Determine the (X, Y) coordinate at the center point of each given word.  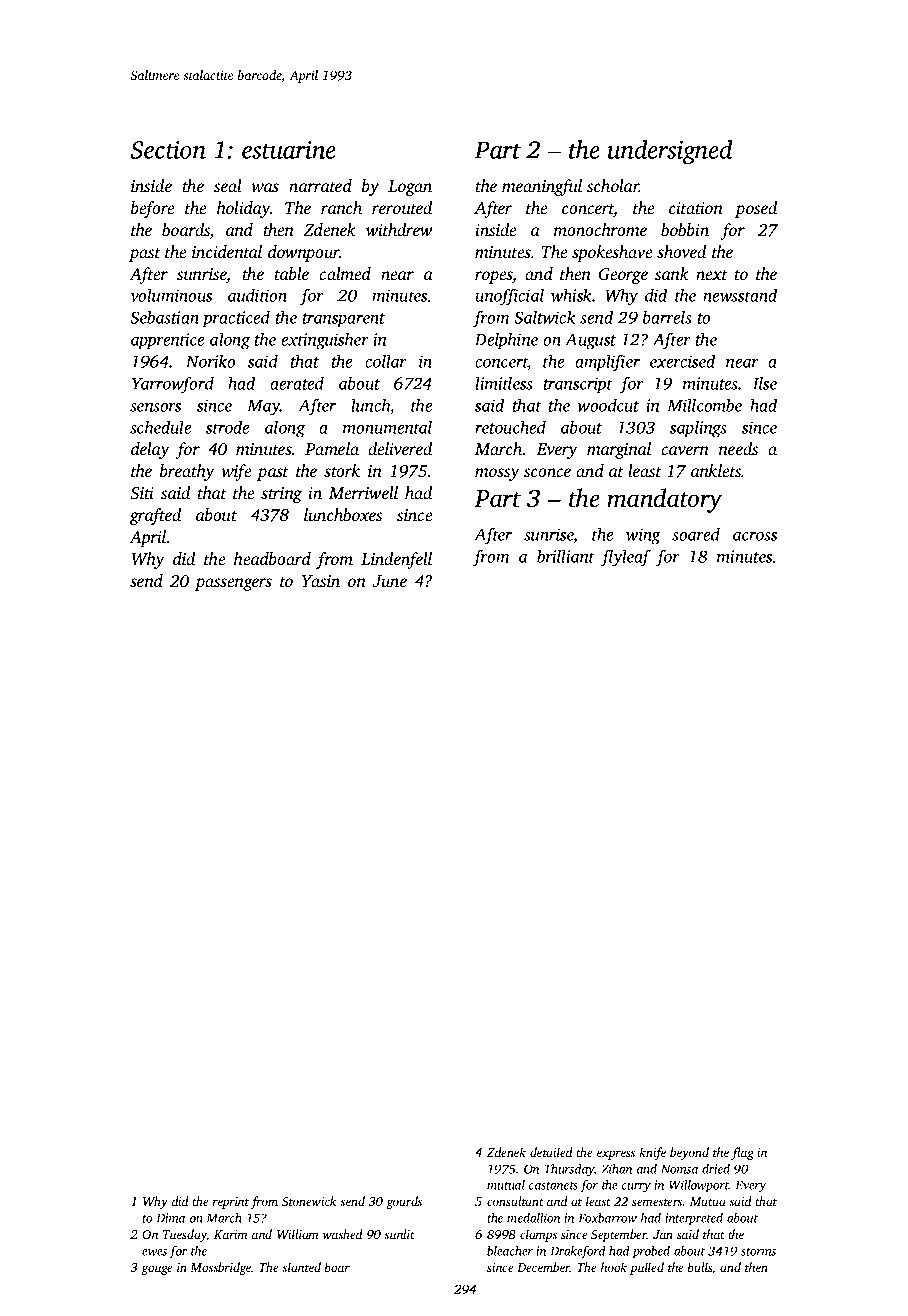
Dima (170, 1218)
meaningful (542, 187)
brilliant (566, 556)
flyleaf (626, 558)
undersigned (670, 152)
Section (168, 150)
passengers (233, 584)
